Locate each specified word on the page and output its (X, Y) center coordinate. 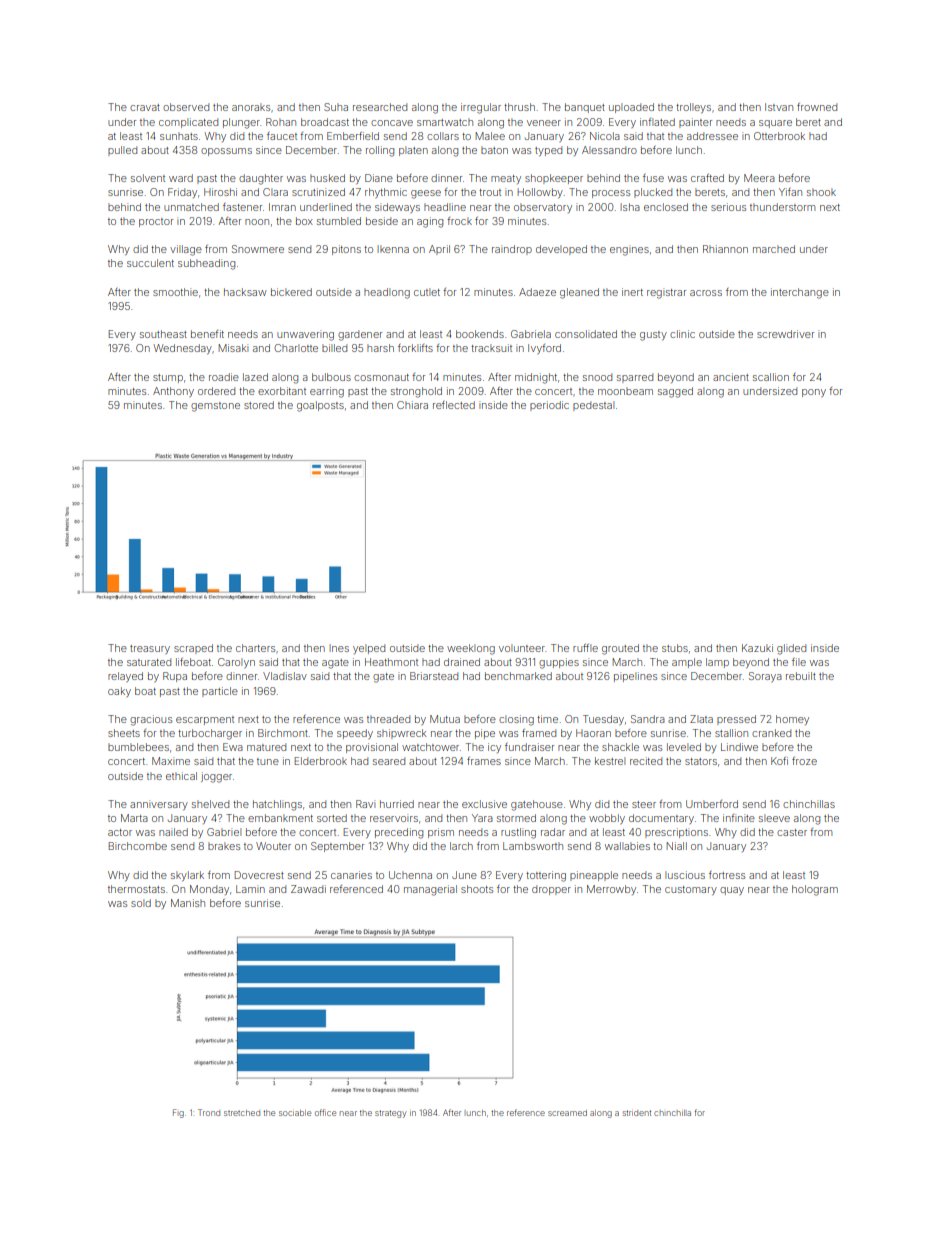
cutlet (427, 292)
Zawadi (308, 889)
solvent (148, 178)
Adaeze (537, 292)
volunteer (522, 648)
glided (791, 649)
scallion (771, 377)
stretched (242, 1113)
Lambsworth (533, 846)
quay (732, 891)
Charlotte (296, 348)
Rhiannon (725, 249)
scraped (193, 649)
